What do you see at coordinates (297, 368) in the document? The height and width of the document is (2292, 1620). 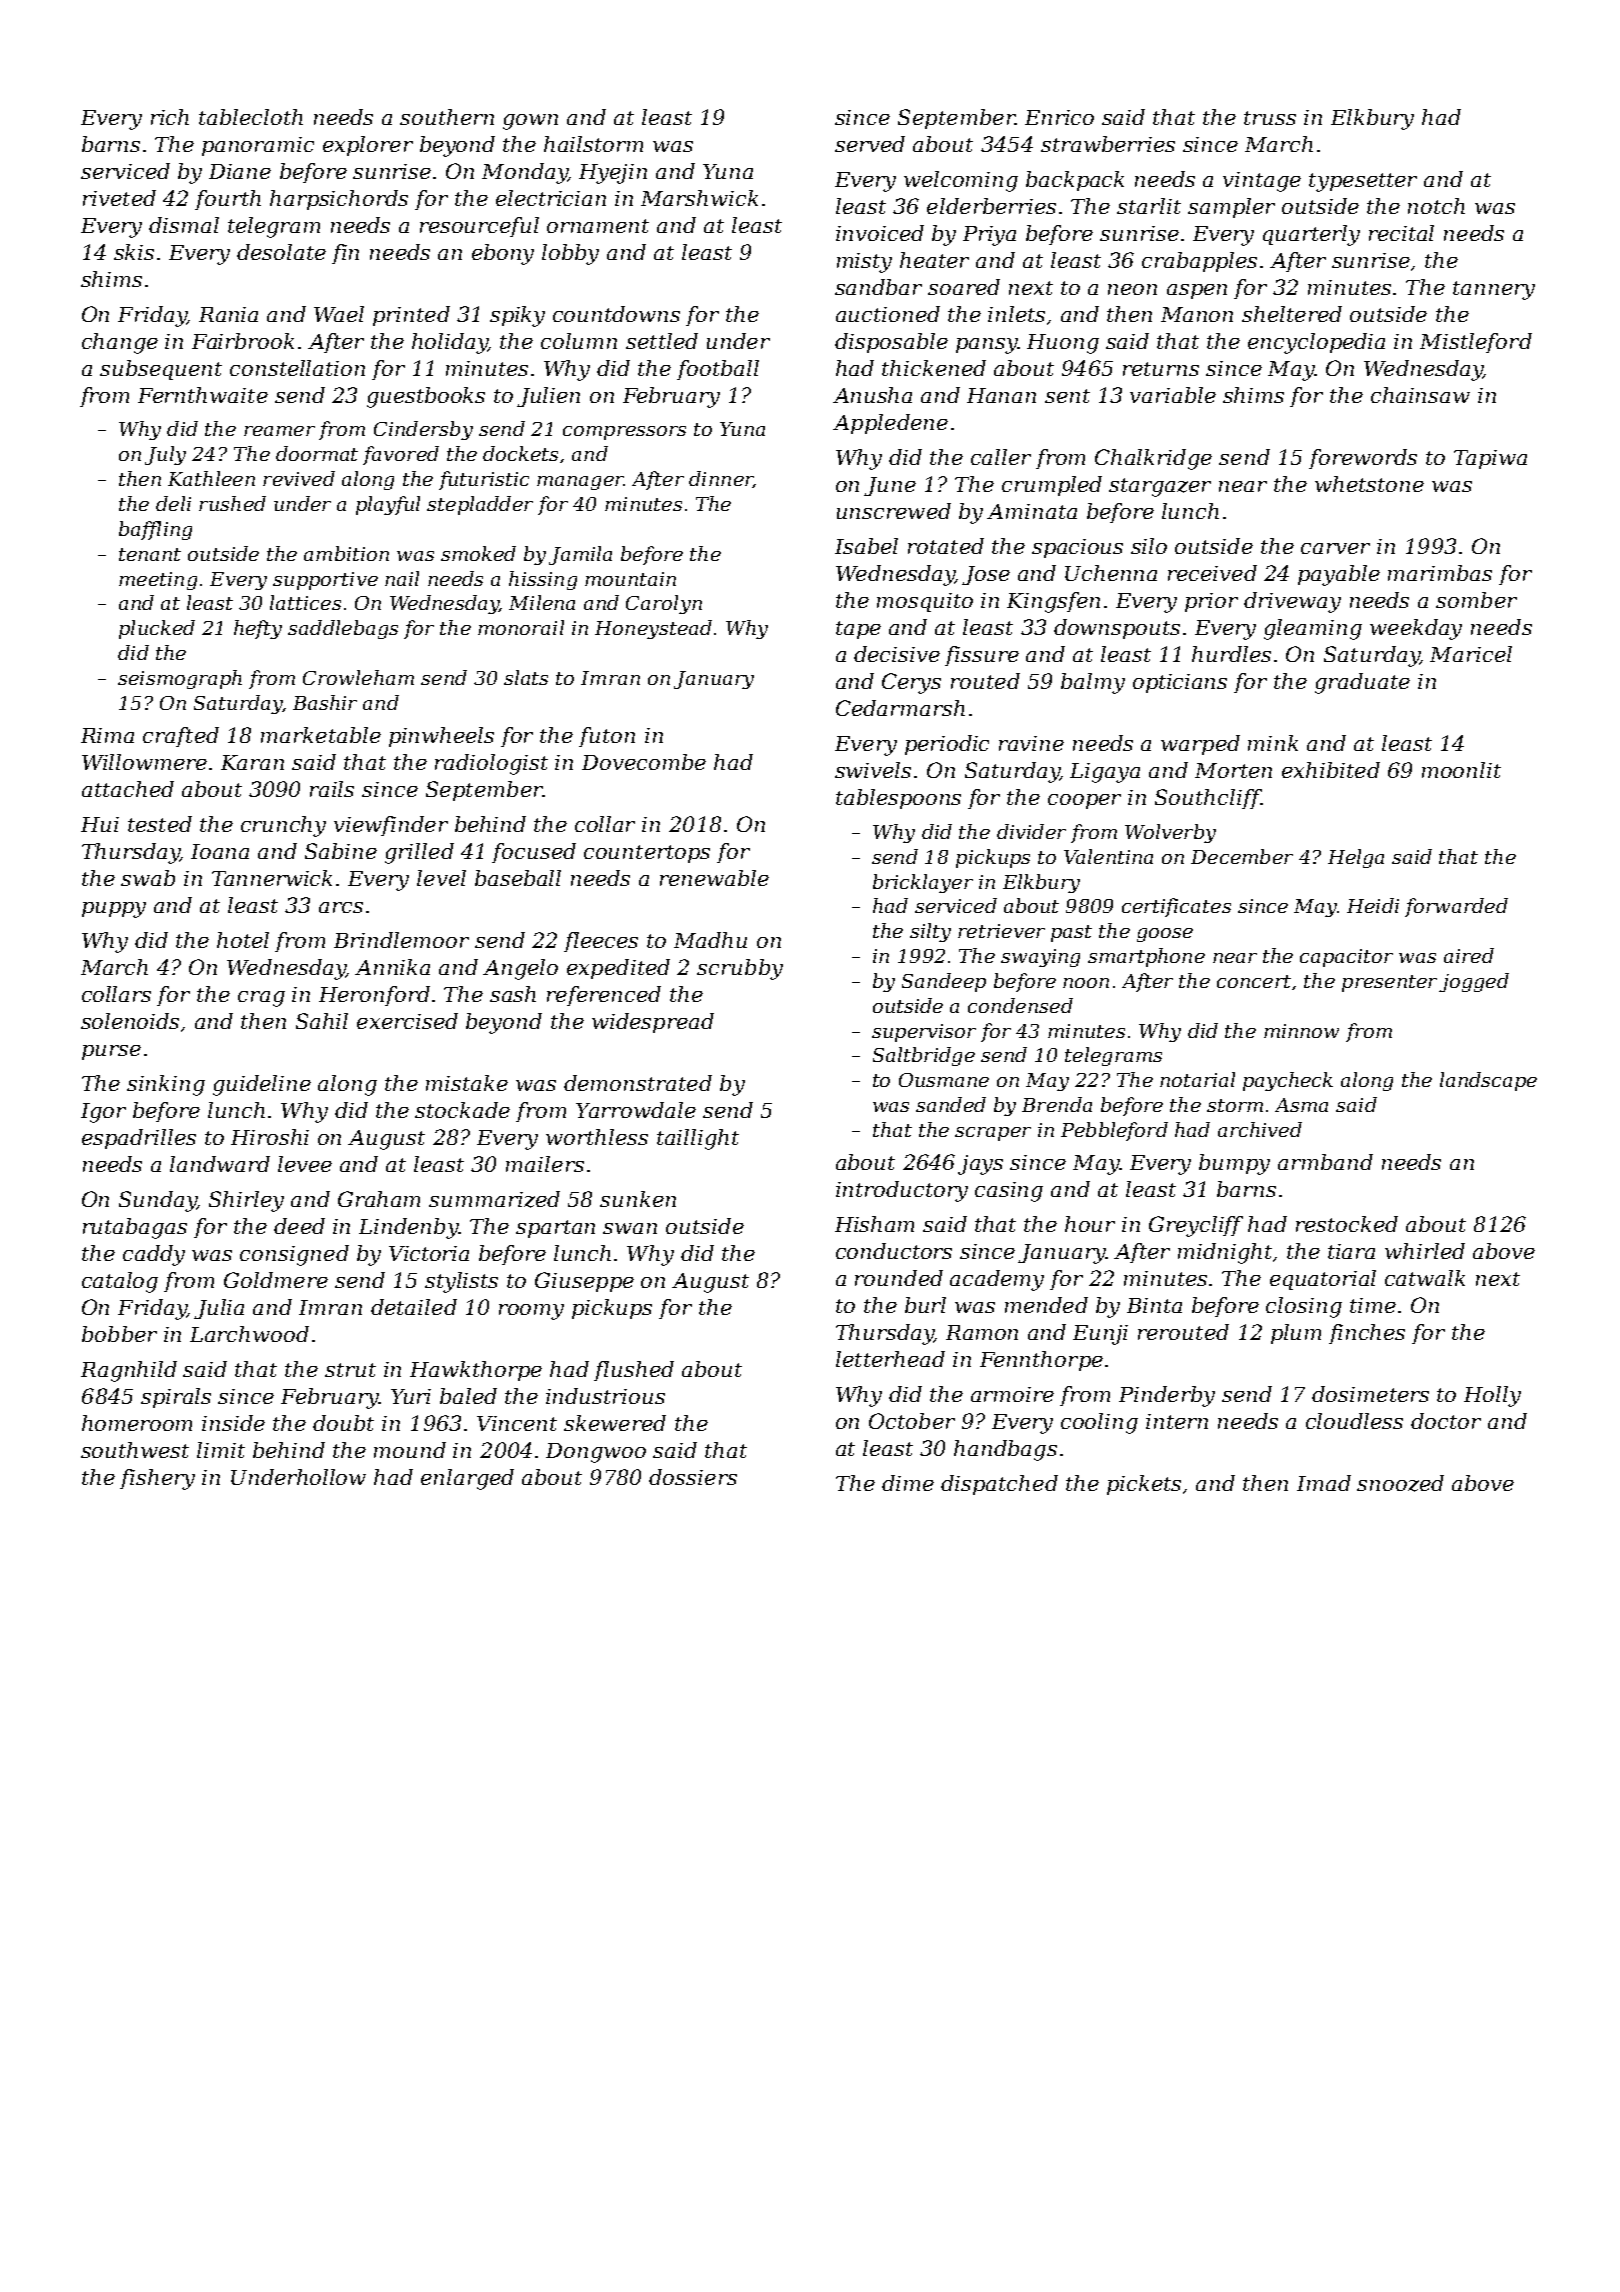 I see `constellation` at bounding box center [297, 368].
